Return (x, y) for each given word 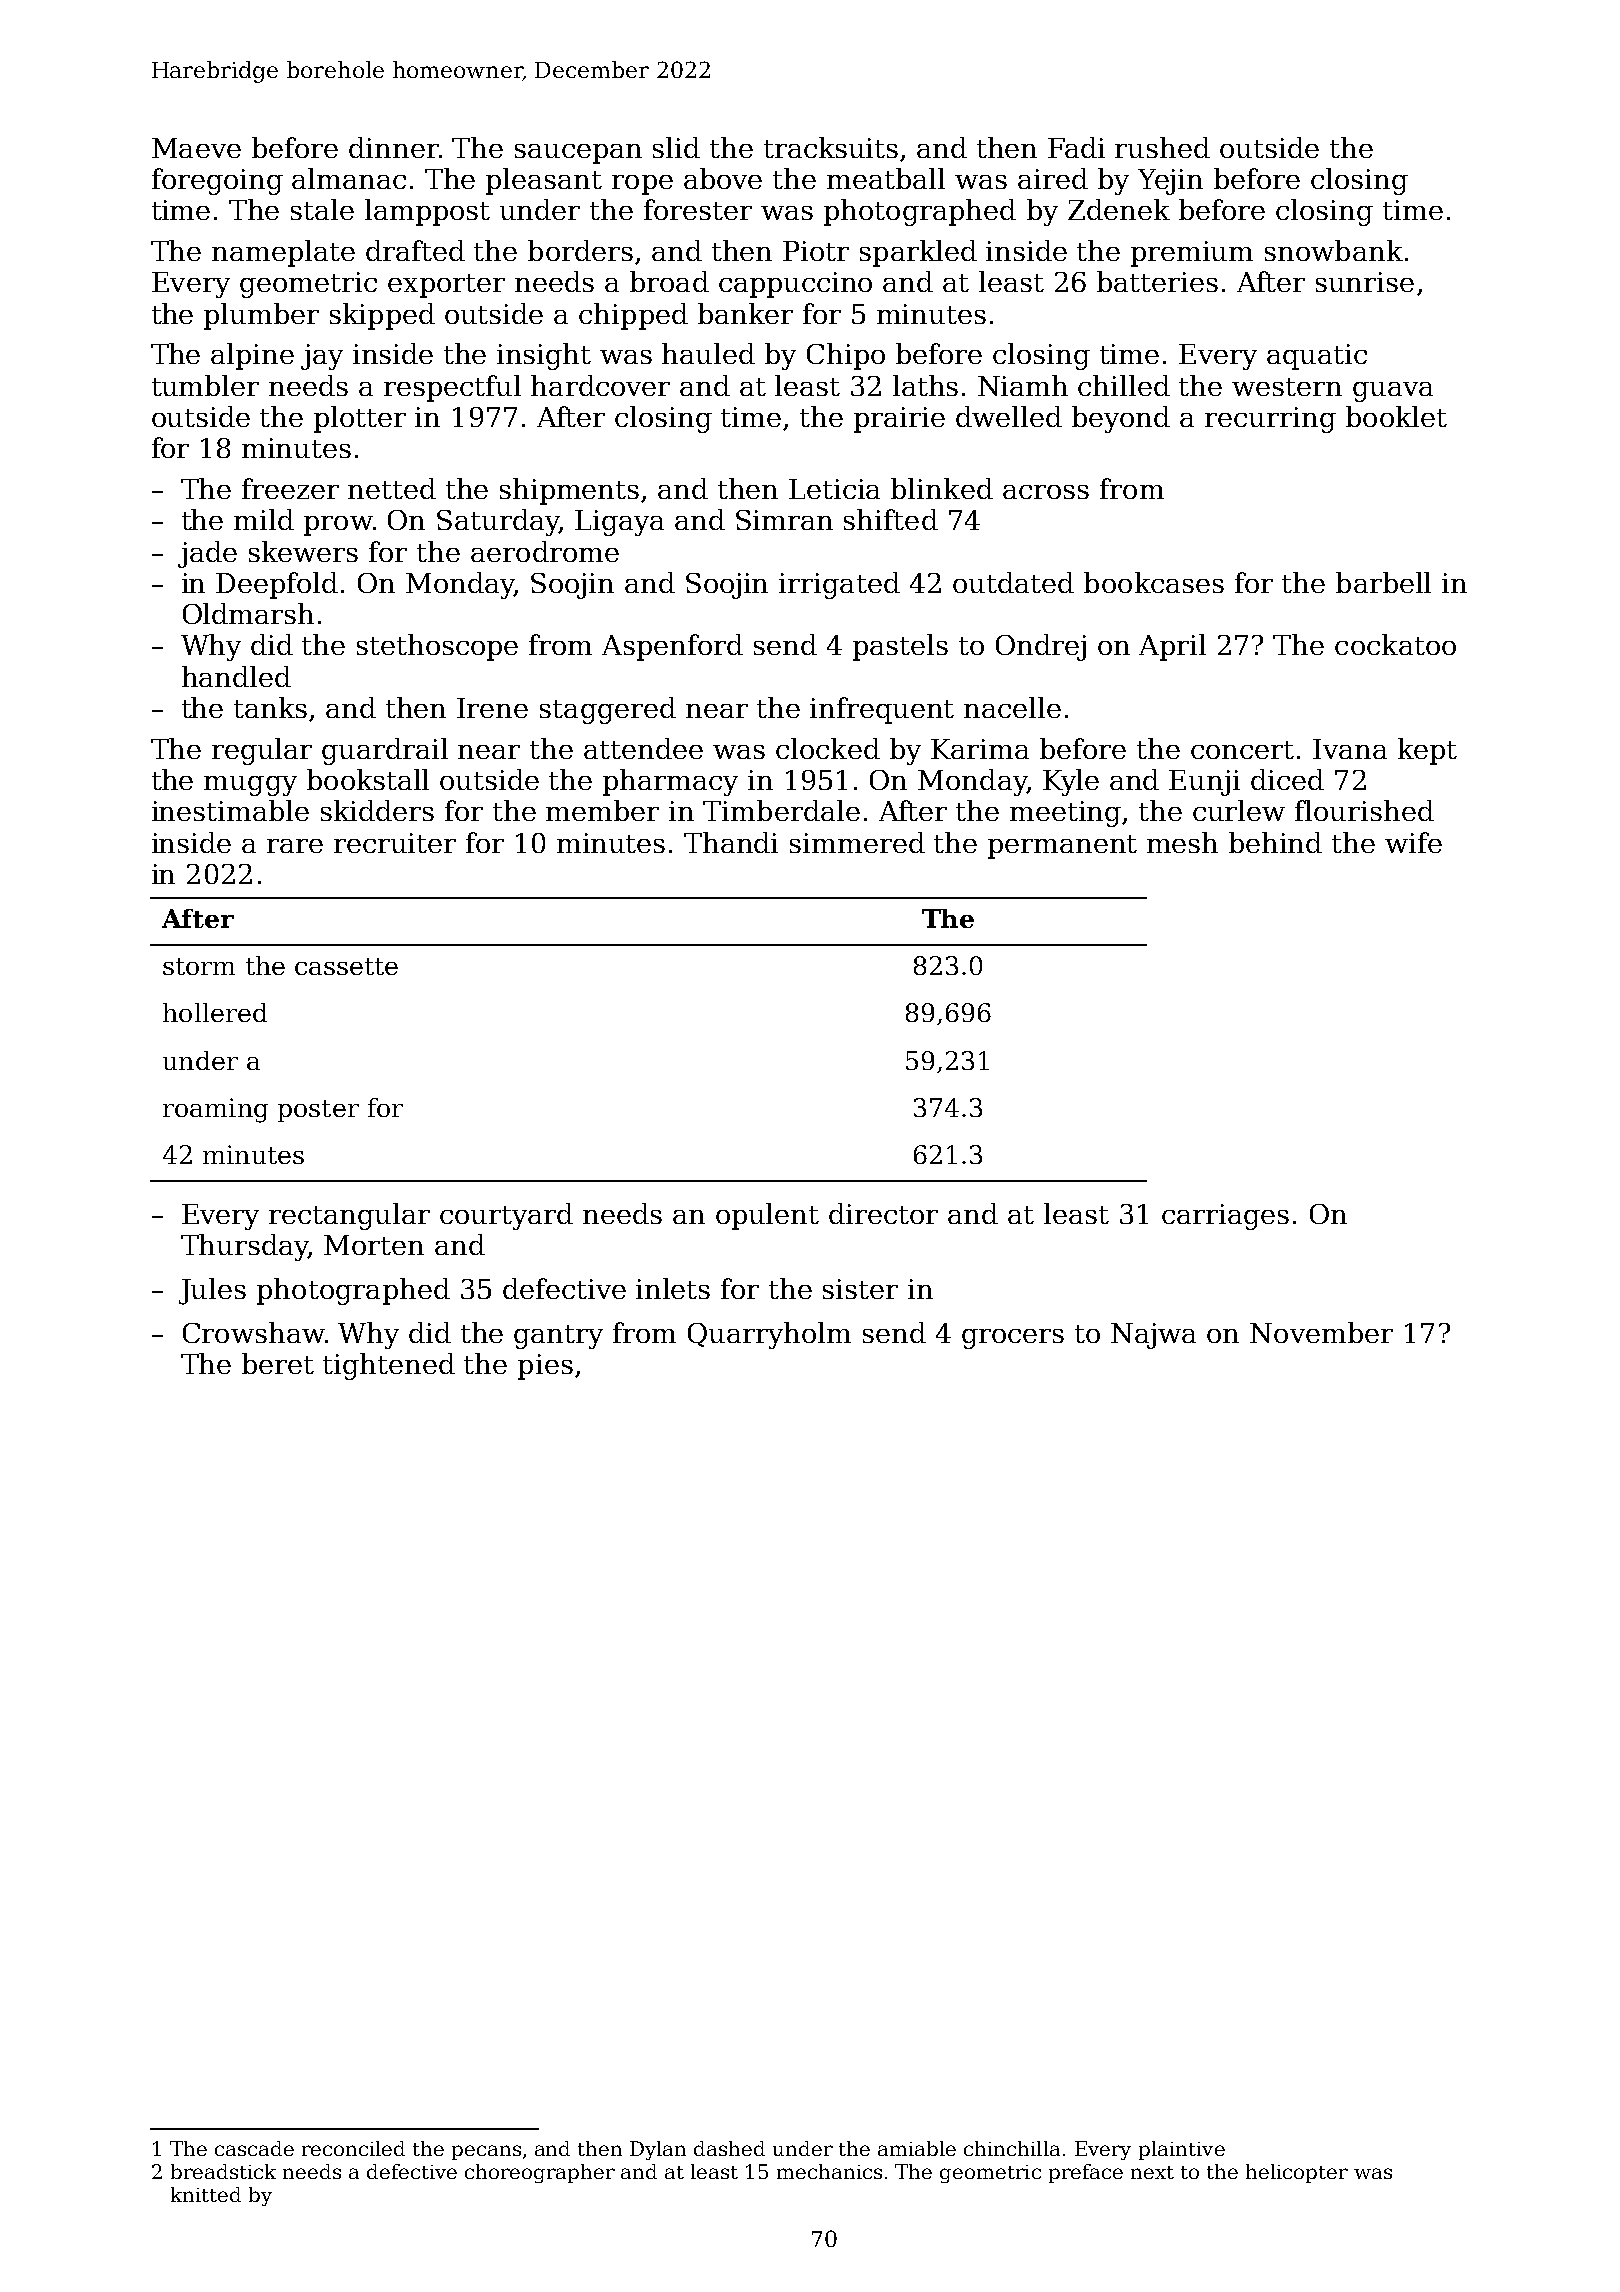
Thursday (244, 1247)
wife (1413, 842)
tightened (389, 1366)
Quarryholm (769, 1335)
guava (1393, 392)
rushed (1162, 147)
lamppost (427, 212)
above (723, 178)
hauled (708, 353)
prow (338, 526)
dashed (729, 2148)
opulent (767, 1216)
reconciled (353, 2148)
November (1321, 1332)
